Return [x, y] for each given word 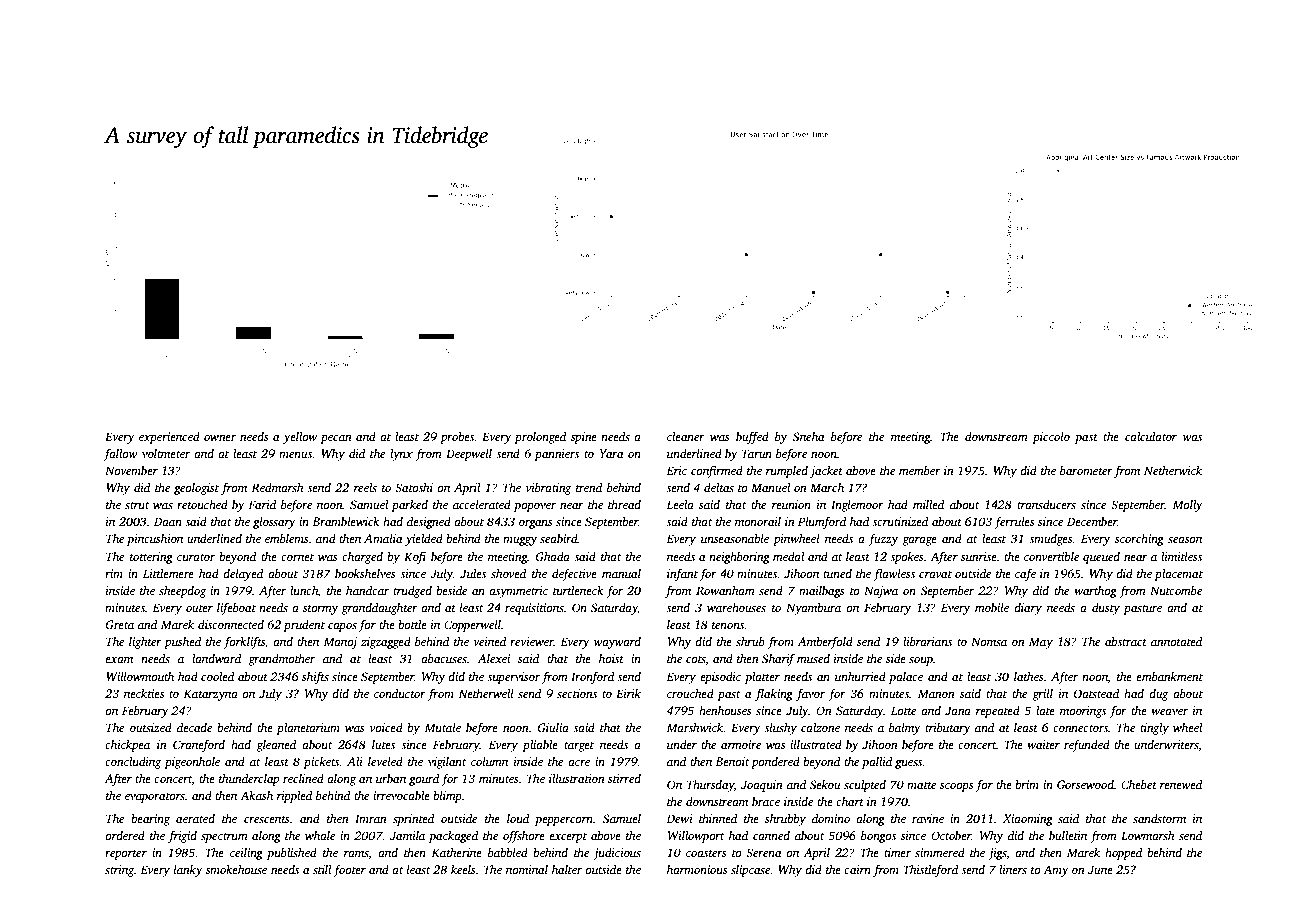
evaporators [154, 798]
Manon [936, 693]
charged [362, 558]
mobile [992, 607]
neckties [144, 693]
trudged [412, 592]
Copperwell [472, 626]
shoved [508, 573]
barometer [1086, 470]
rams [356, 854]
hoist [611, 658]
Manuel [770, 487]
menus [295, 455]
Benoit [732, 761]
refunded [1087, 745]
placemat [1178, 575]
